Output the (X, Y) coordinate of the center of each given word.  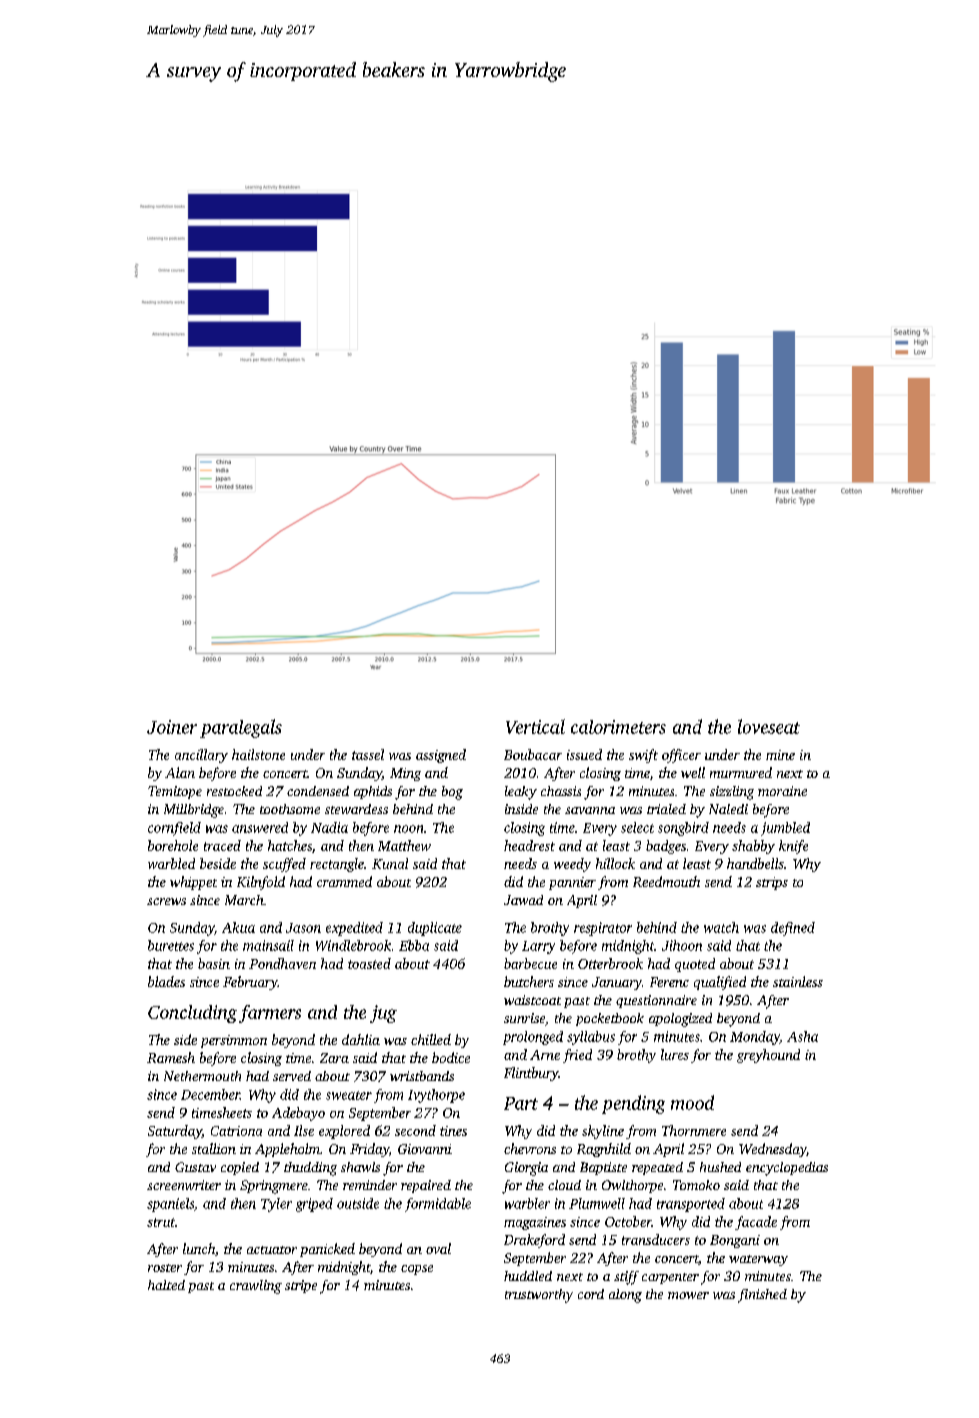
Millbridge (194, 811)
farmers (270, 1014)
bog (452, 793)
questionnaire (656, 1001)
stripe (301, 1286)
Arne (545, 1055)
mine (780, 755)
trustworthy (539, 1296)
